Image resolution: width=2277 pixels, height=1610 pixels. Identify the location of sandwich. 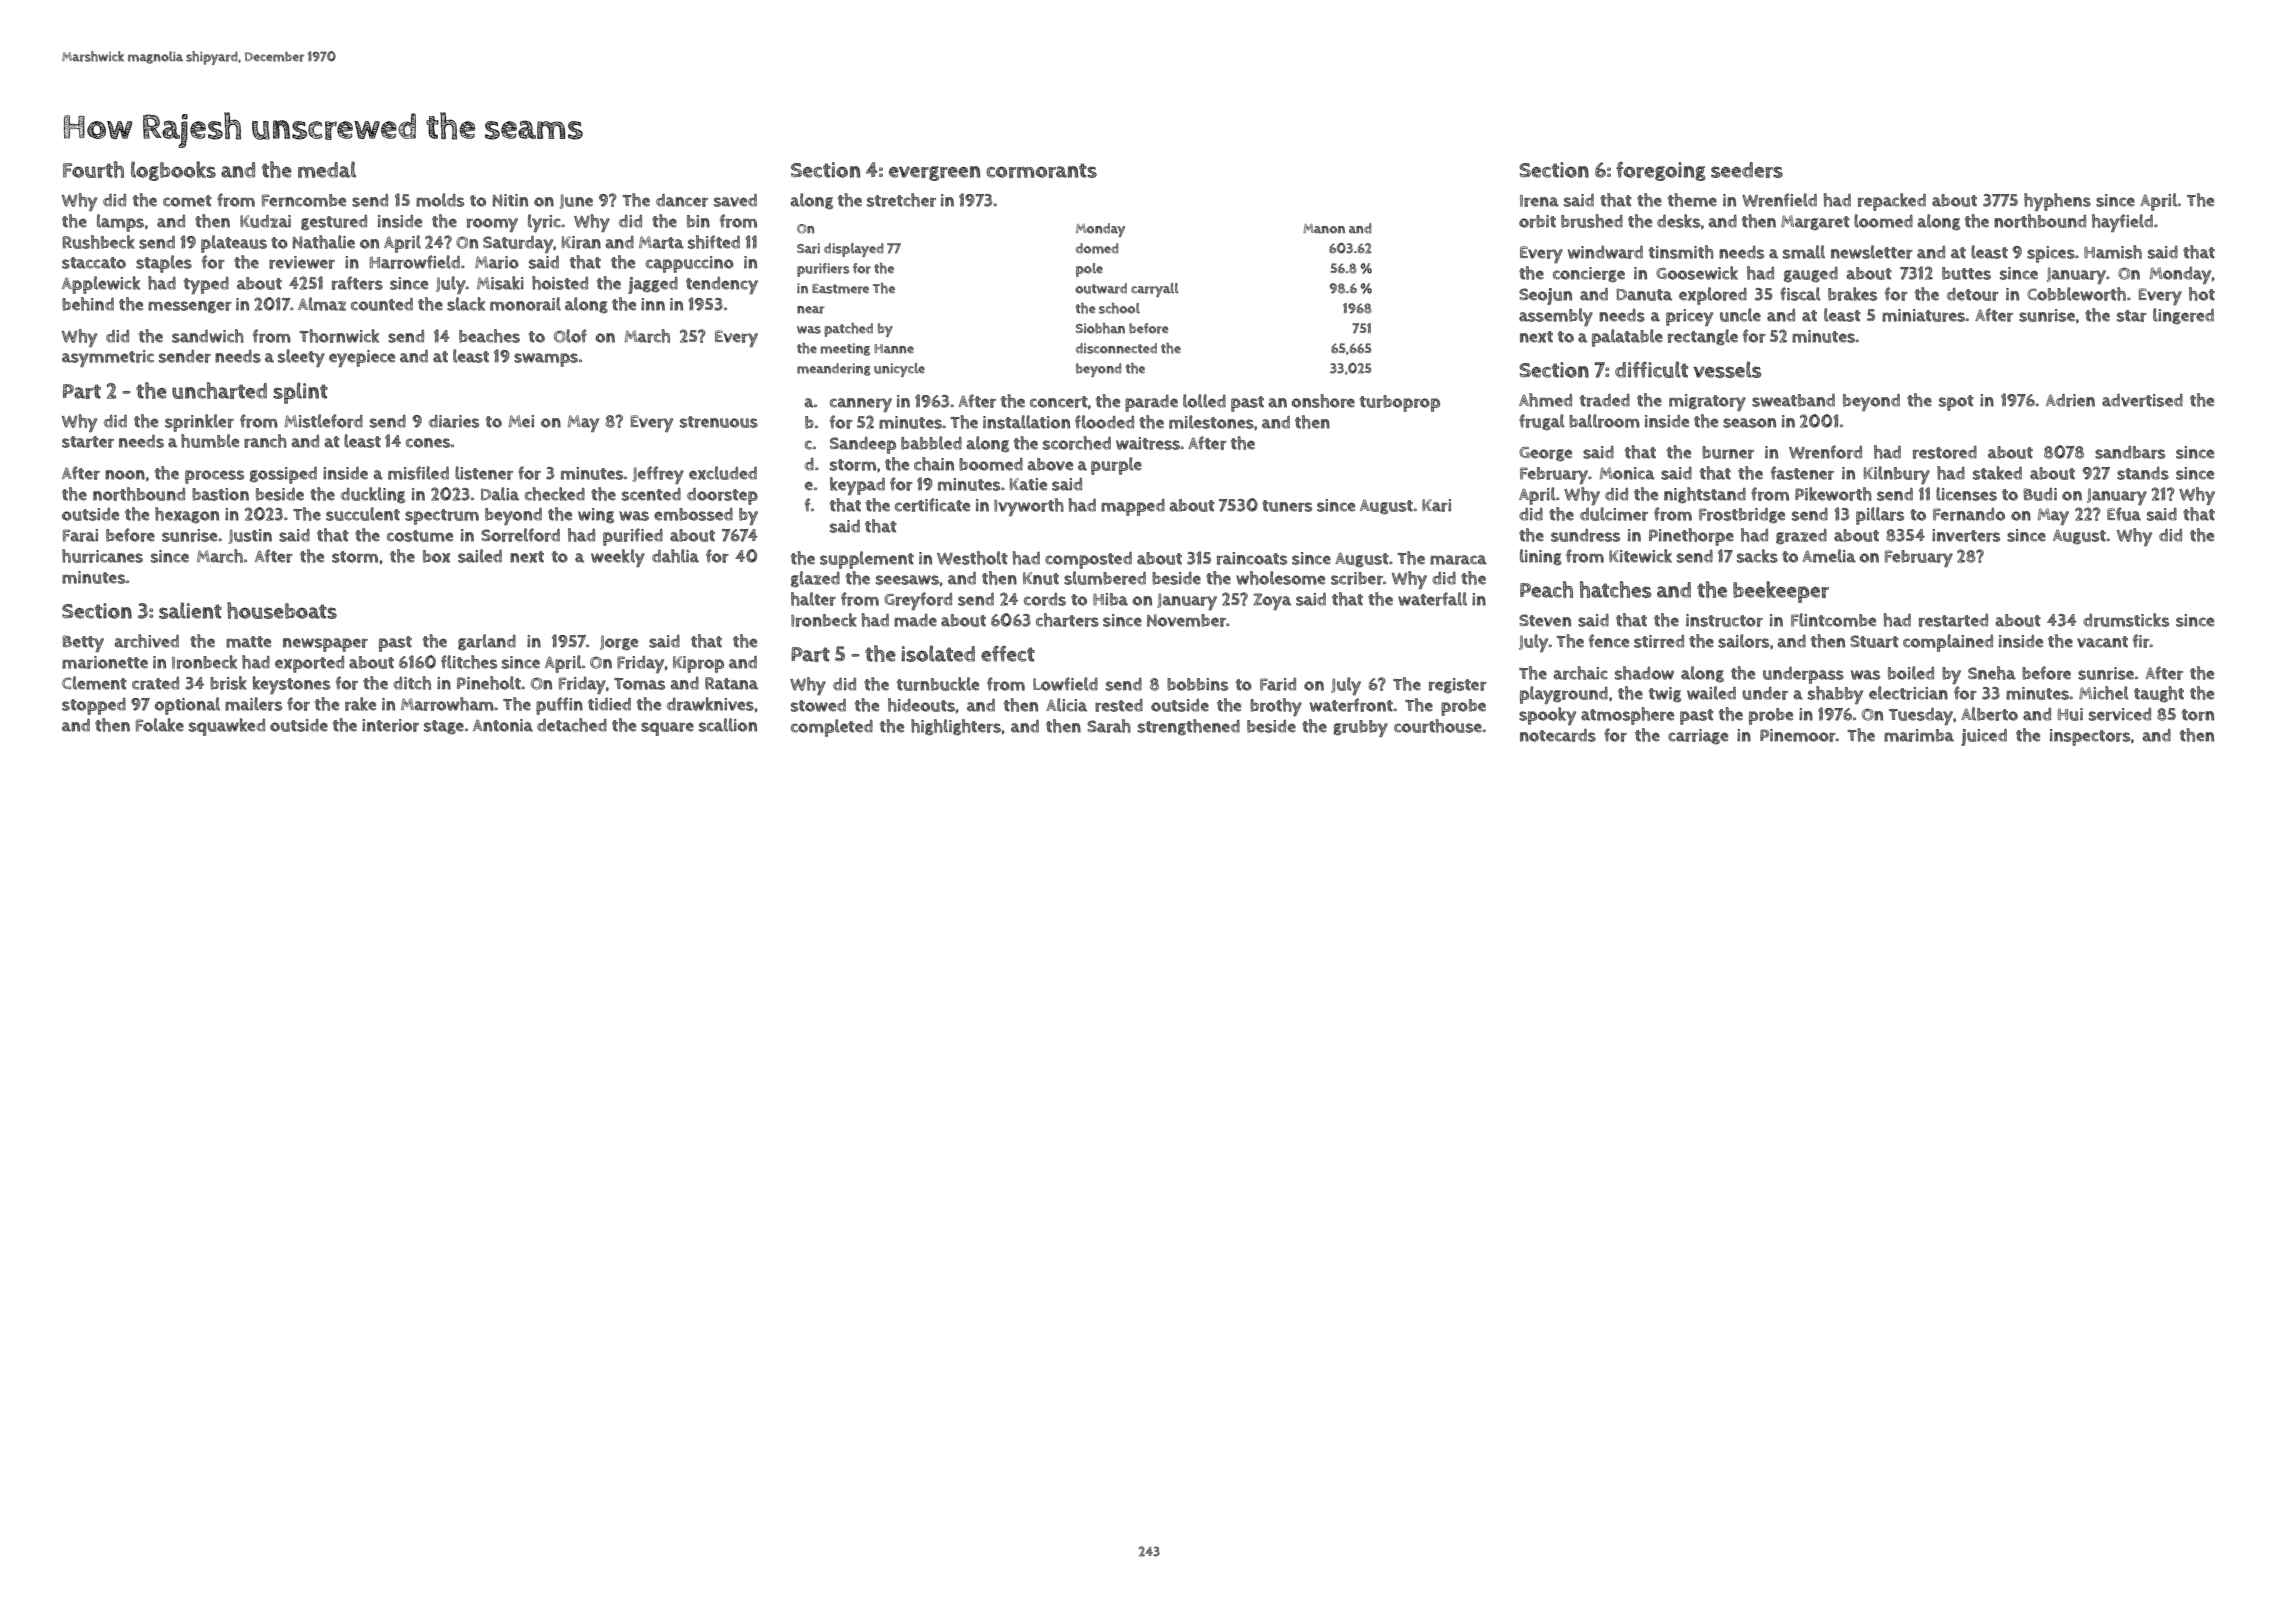
(208, 336).
